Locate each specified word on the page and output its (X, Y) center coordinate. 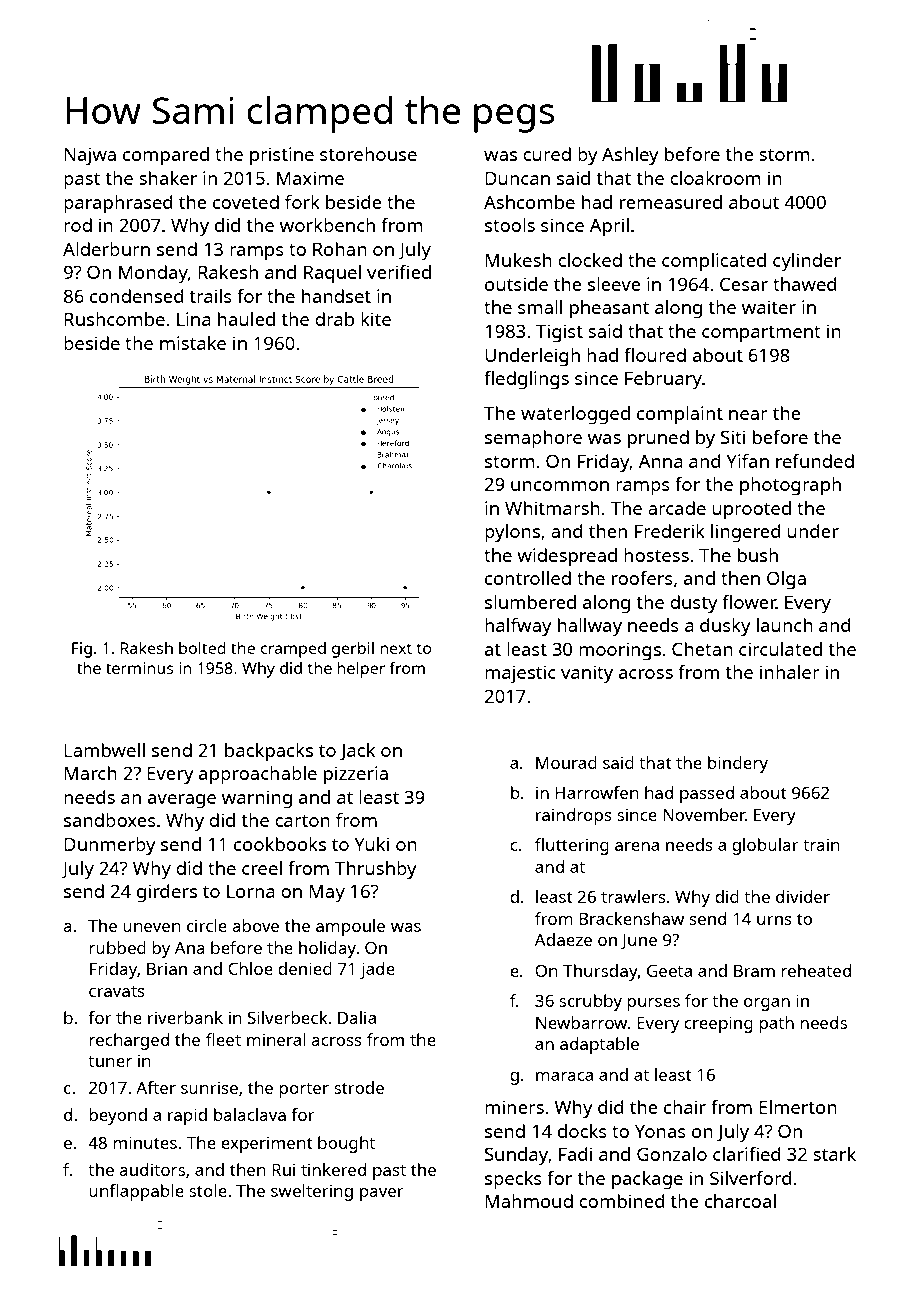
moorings (620, 651)
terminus (140, 668)
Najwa (90, 156)
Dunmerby (110, 846)
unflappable (136, 1192)
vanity (587, 674)
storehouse (368, 154)
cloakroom (715, 178)
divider (803, 896)
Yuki (371, 844)
